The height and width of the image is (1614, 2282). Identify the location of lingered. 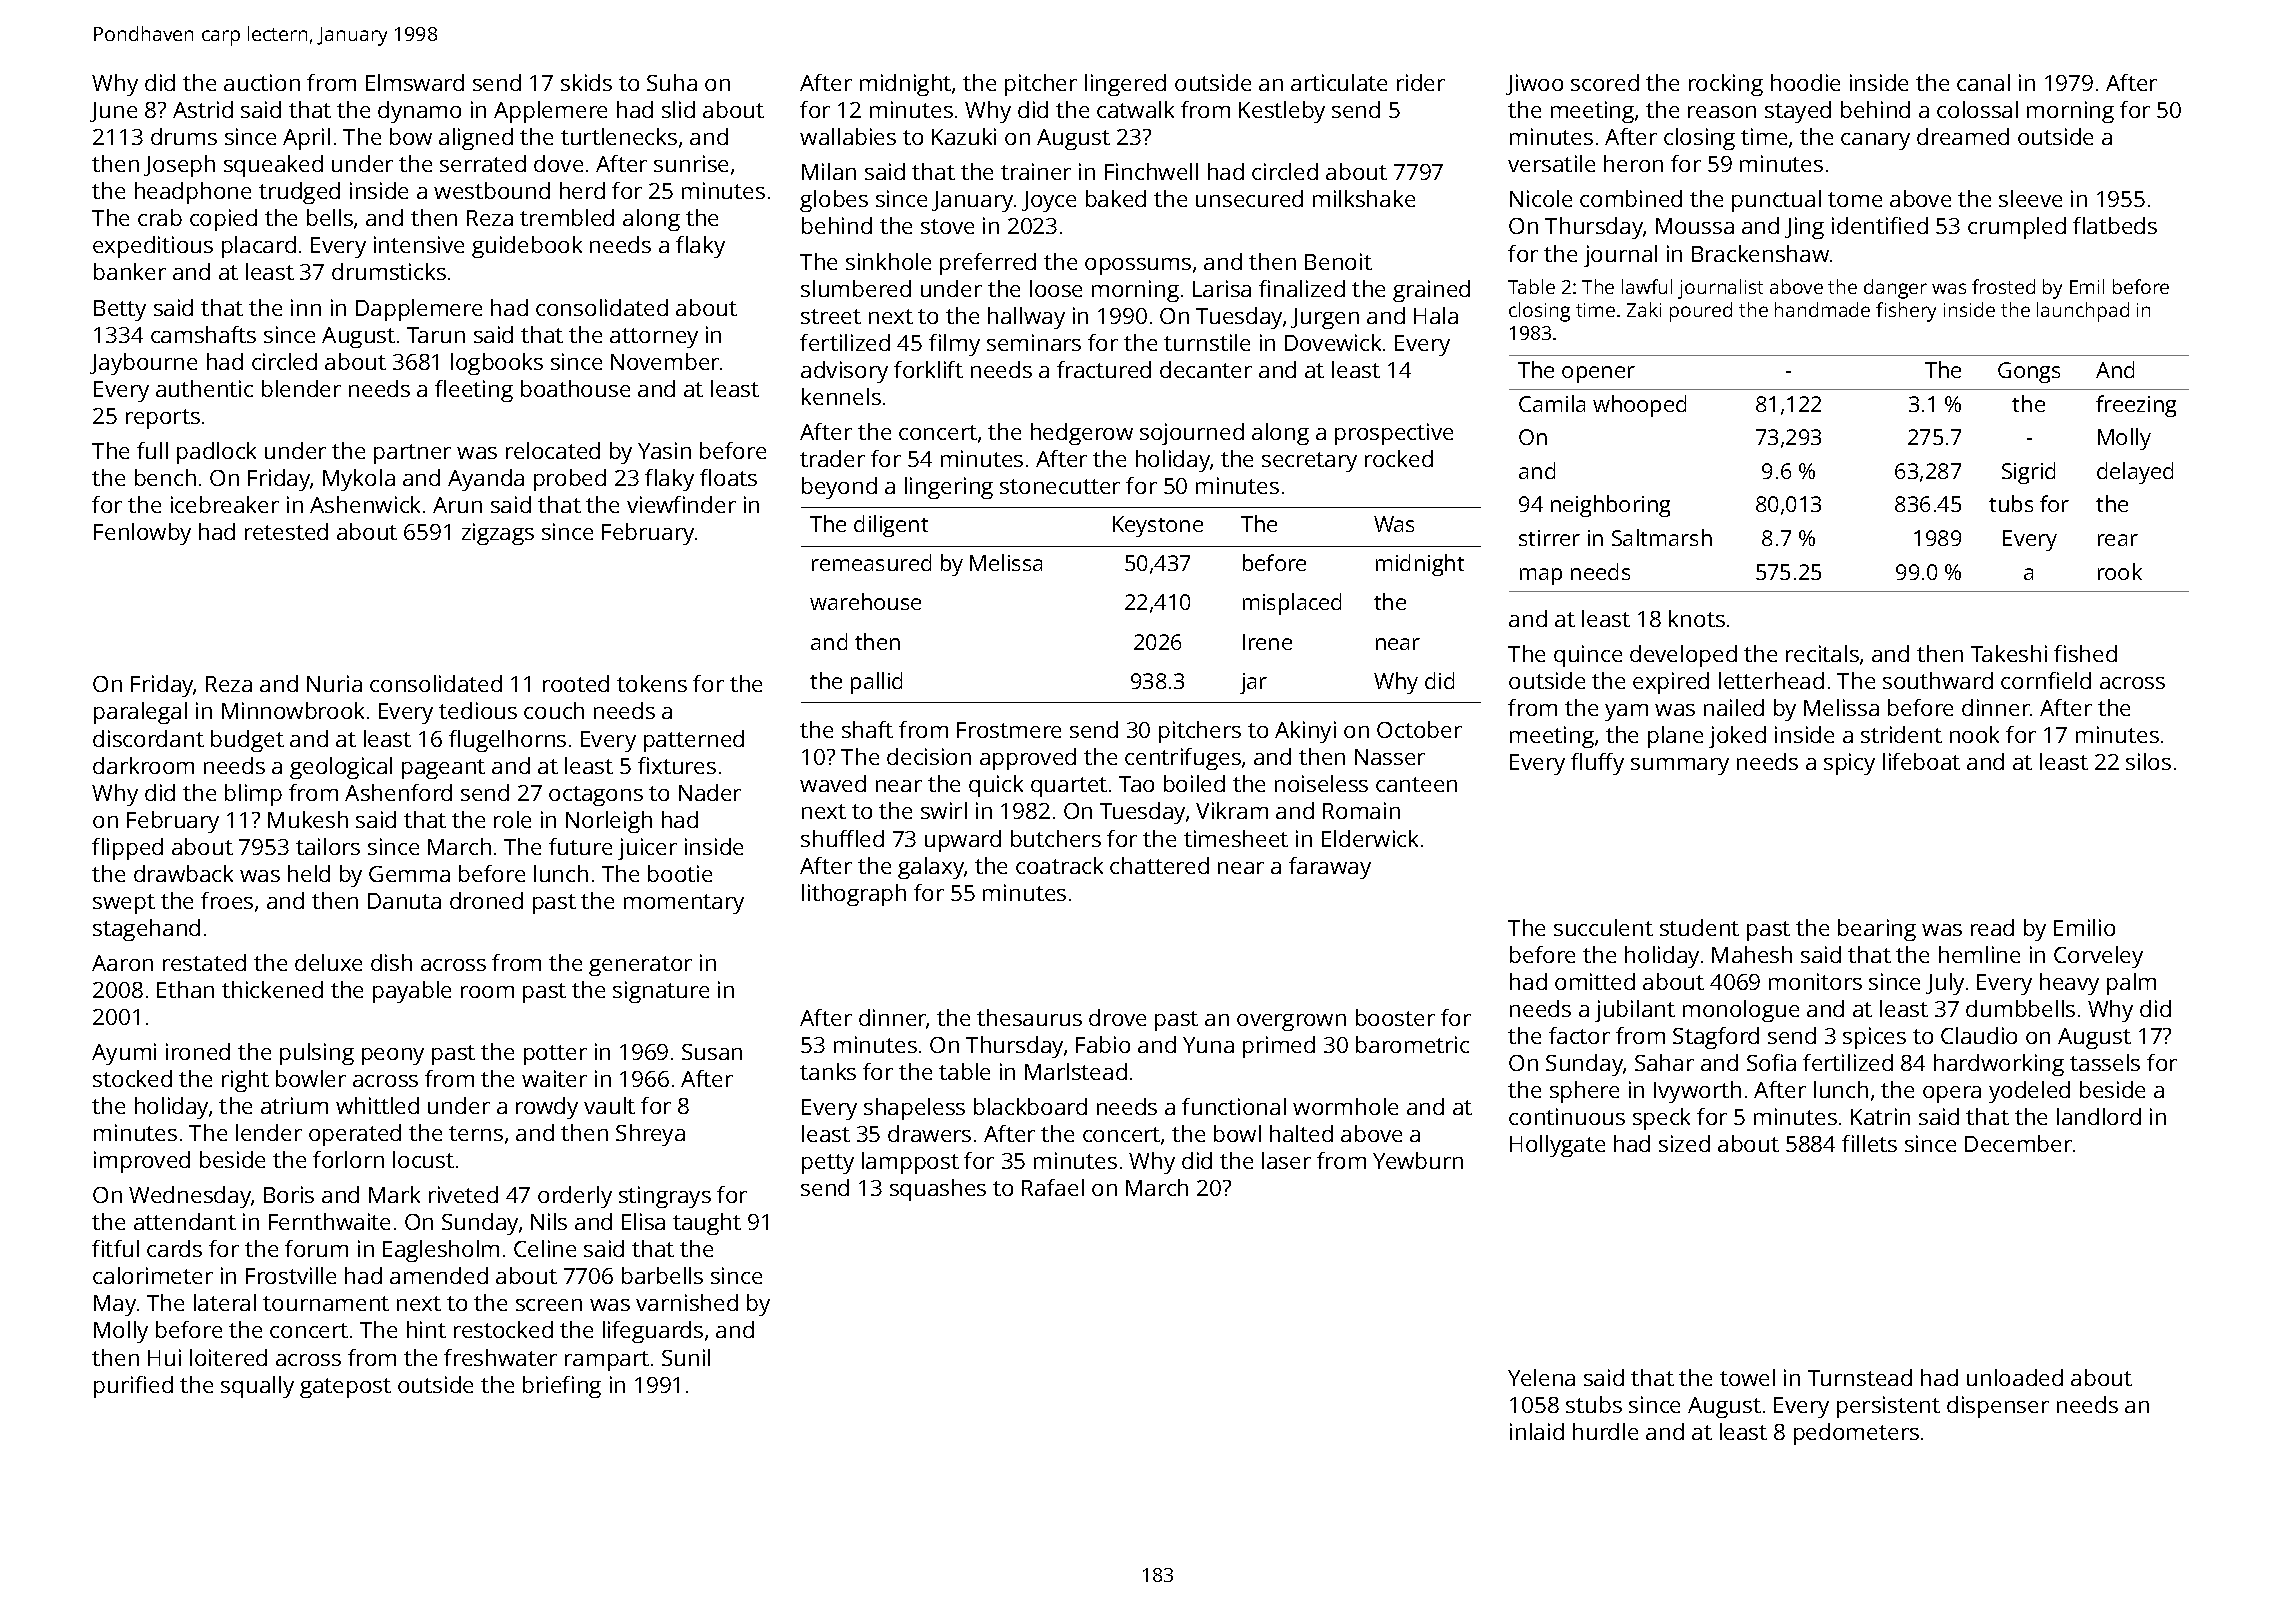
(1125, 85).
